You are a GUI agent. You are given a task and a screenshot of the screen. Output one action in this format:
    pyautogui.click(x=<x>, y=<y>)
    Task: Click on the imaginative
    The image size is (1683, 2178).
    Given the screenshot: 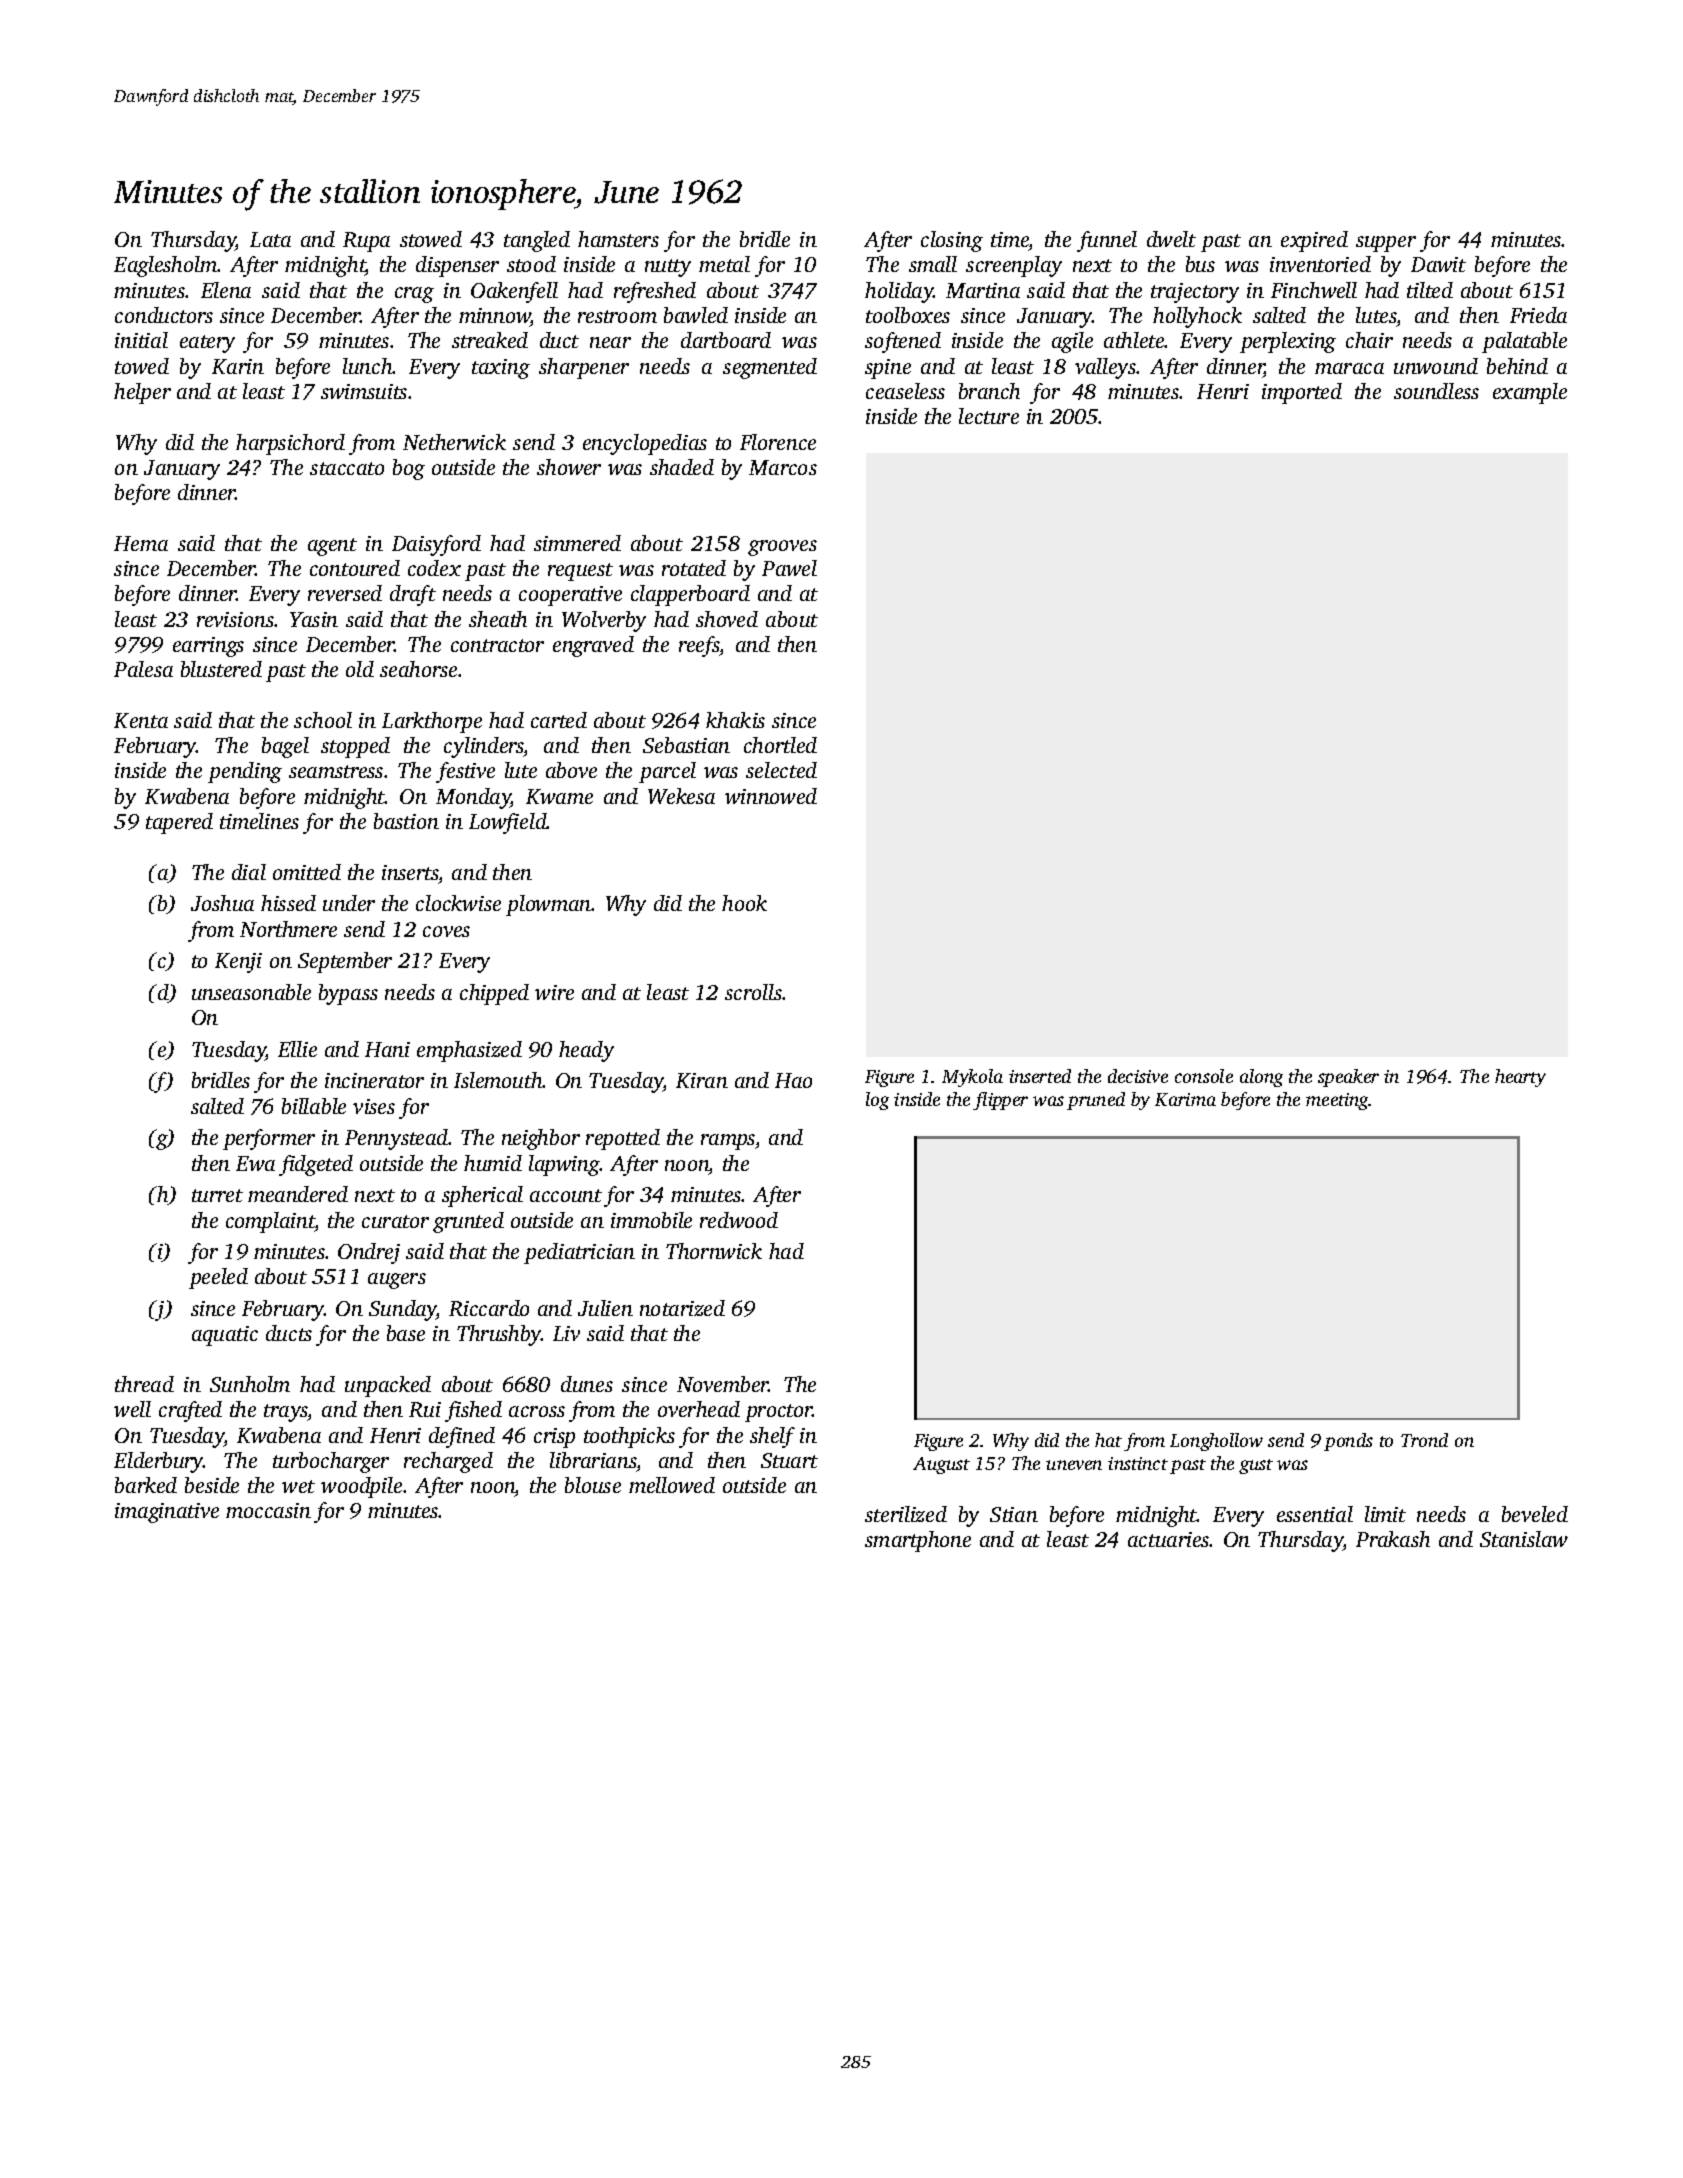 What is the action you would take?
    pyautogui.click(x=167, y=1513)
